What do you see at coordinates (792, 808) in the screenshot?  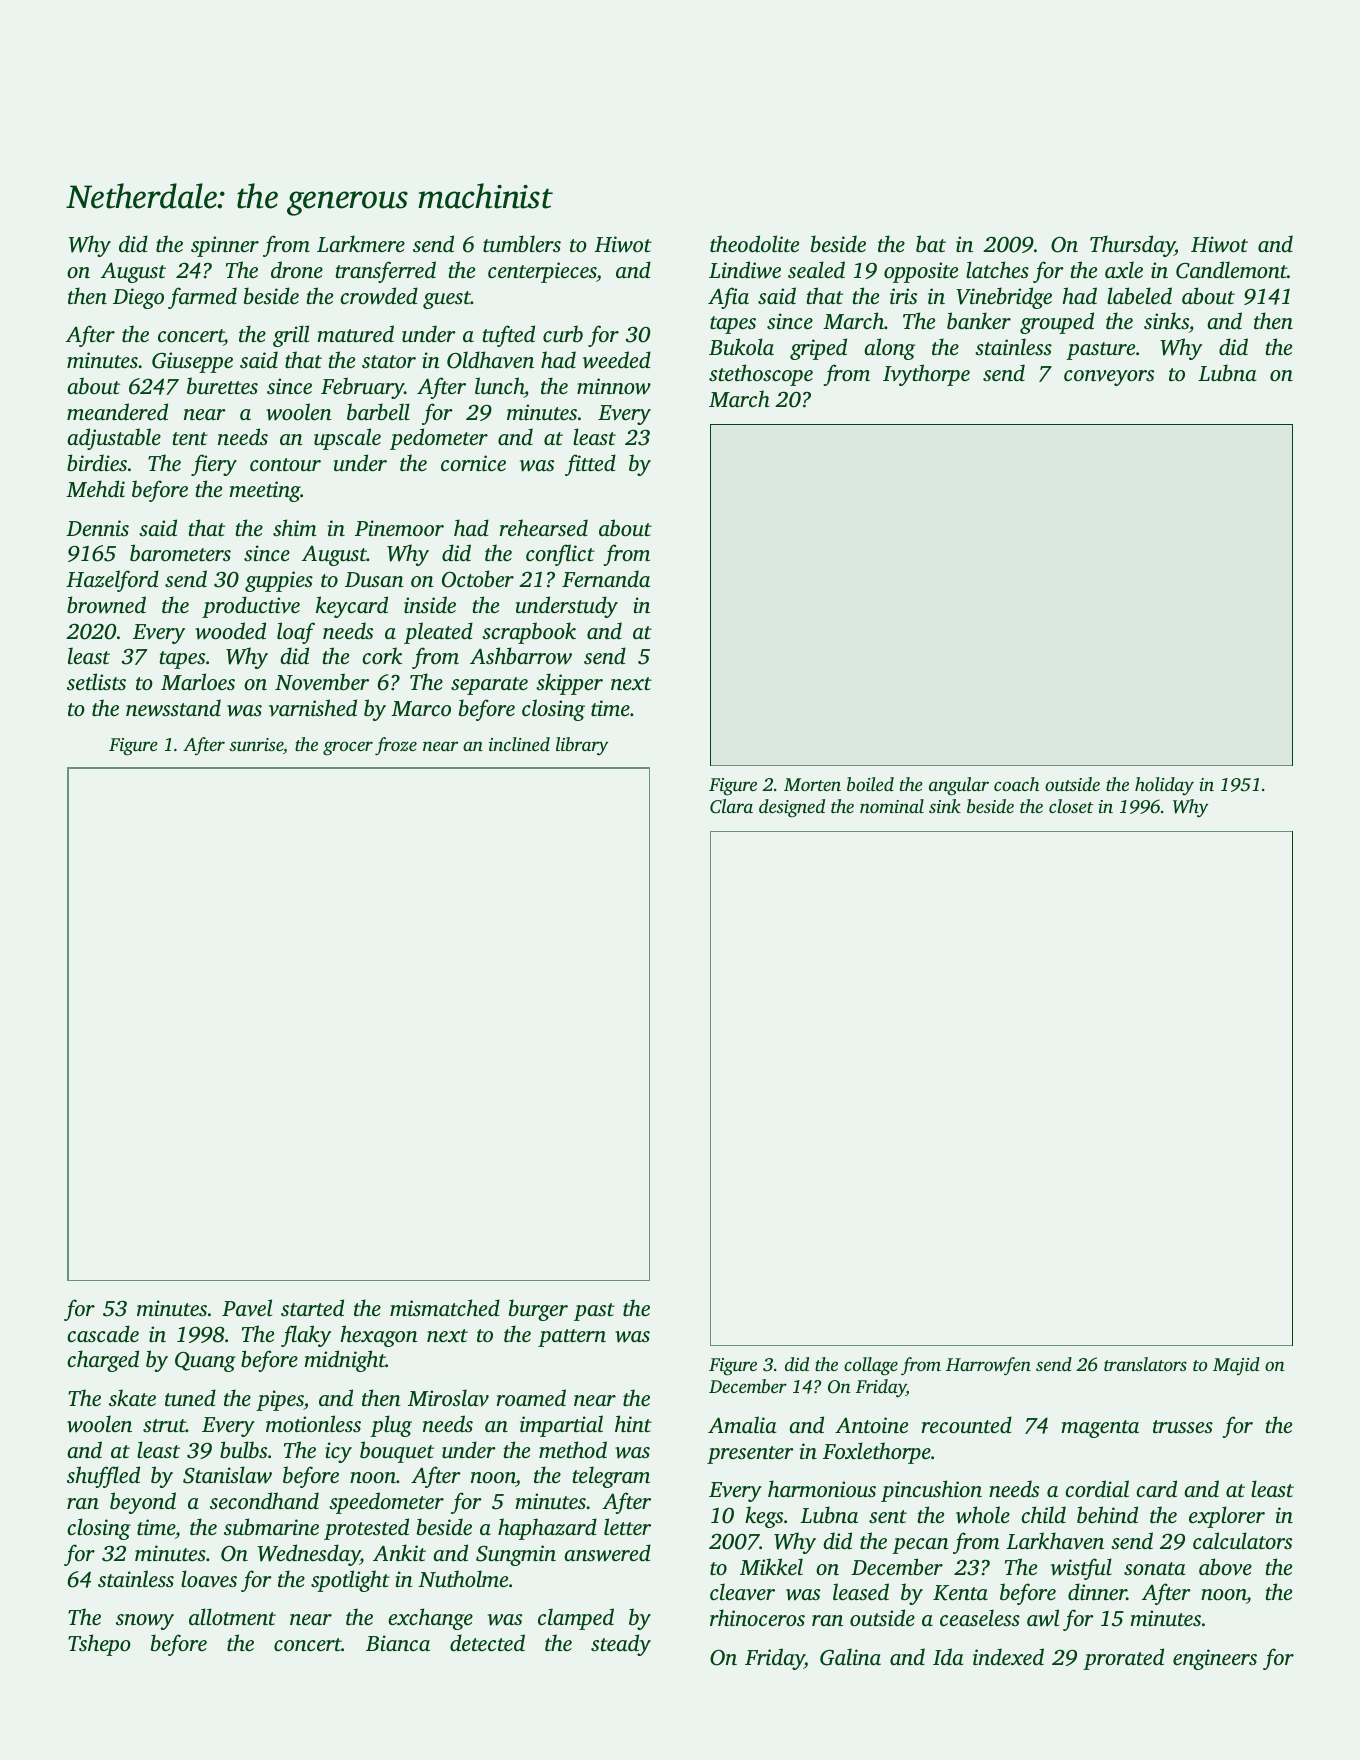 I see `designed` at bounding box center [792, 808].
